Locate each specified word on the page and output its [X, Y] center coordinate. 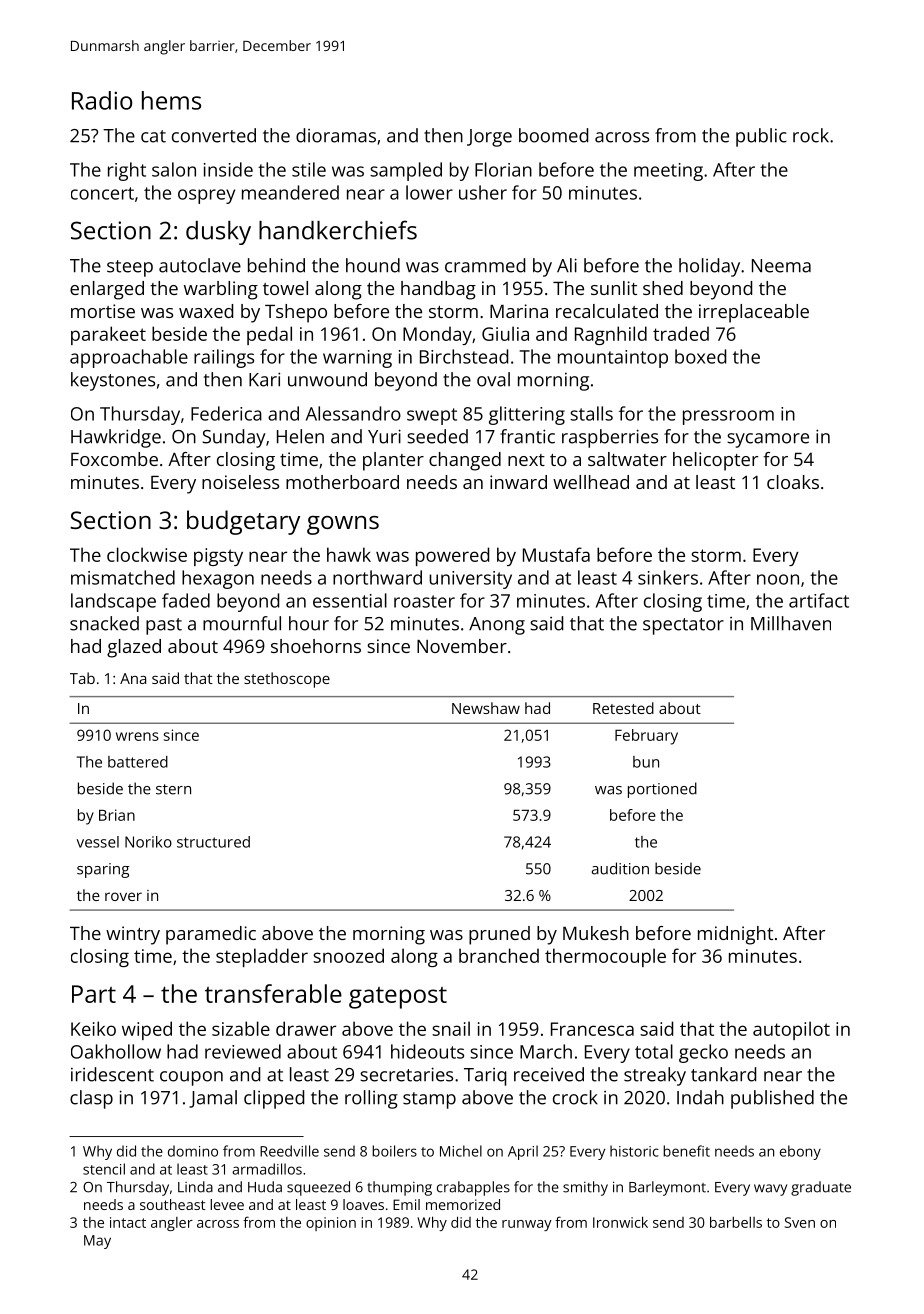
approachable [129, 358]
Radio [102, 100]
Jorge [489, 138]
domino [193, 1151]
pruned [499, 935]
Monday [437, 335]
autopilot [791, 1030]
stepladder [262, 957]
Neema [781, 266]
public [761, 137]
